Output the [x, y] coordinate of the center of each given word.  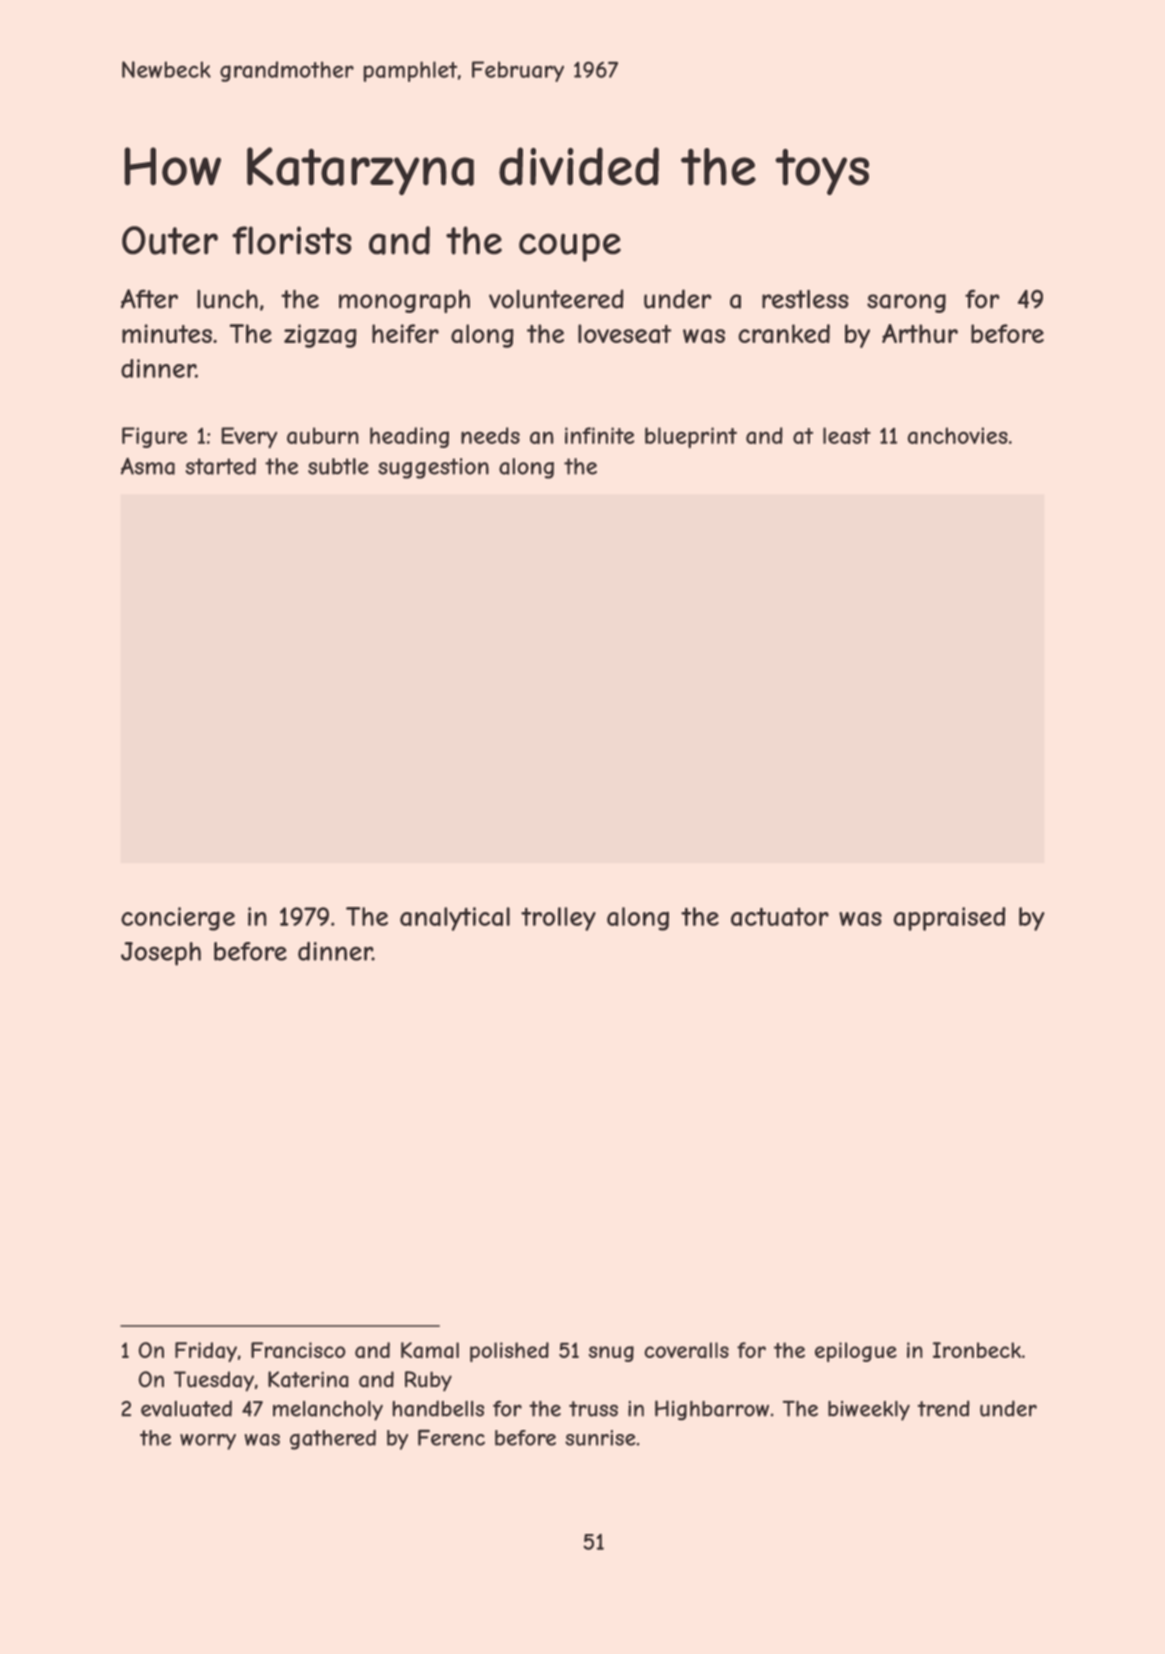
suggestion [433, 468]
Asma [148, 466]
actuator [780, 916]
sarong [906, 303]
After [149, 299]
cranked [784, 334]
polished [509, 1352]
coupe [570, 247]
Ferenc [451, 1437]
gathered [333, 1440]
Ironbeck [977, 1350]
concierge [178, 919]
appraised [949, 919]
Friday [206, 1352]
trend [943, 1408]
